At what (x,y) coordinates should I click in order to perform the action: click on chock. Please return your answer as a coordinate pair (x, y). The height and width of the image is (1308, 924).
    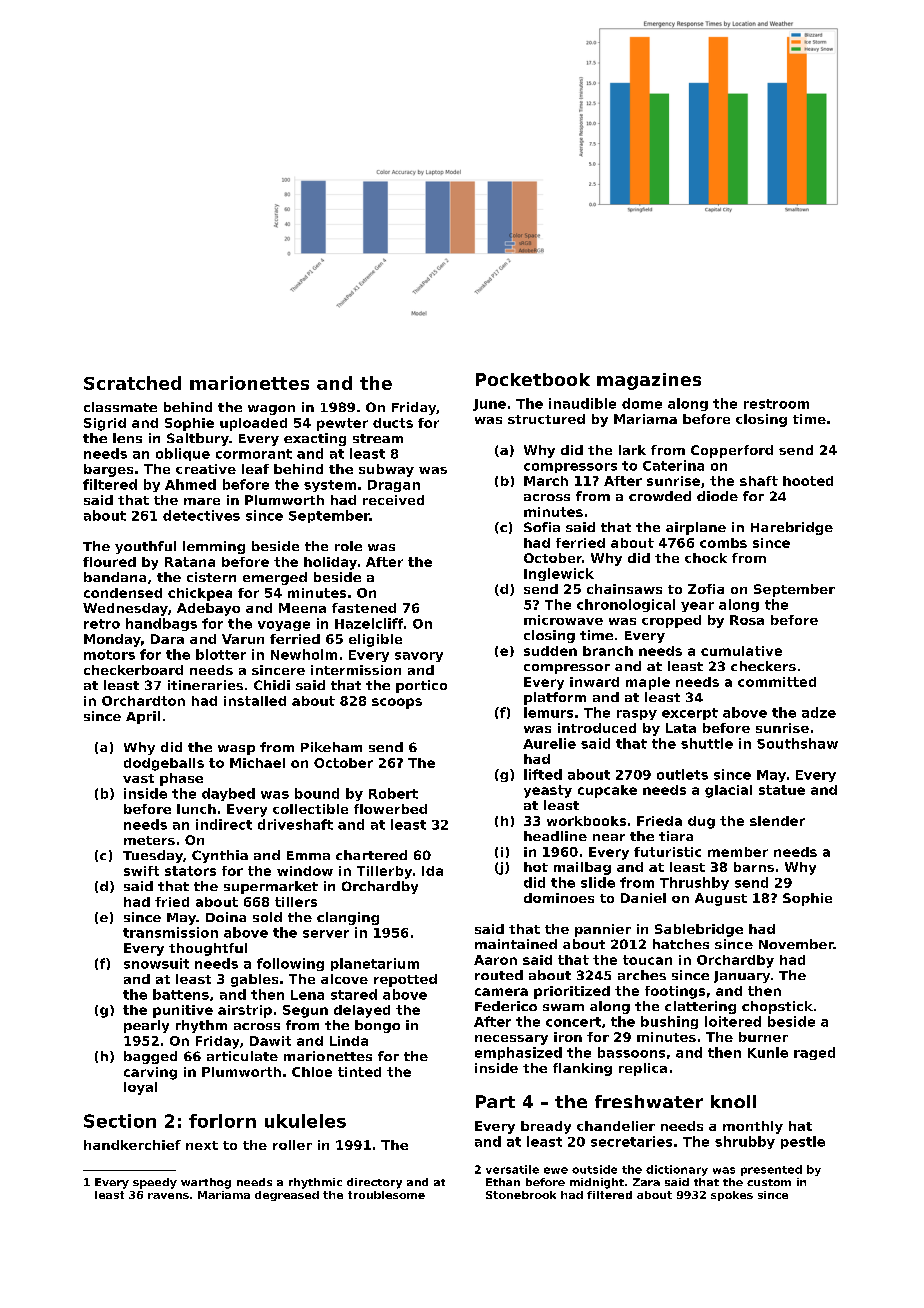
    Looking at the image, I should click on (706, 558).
